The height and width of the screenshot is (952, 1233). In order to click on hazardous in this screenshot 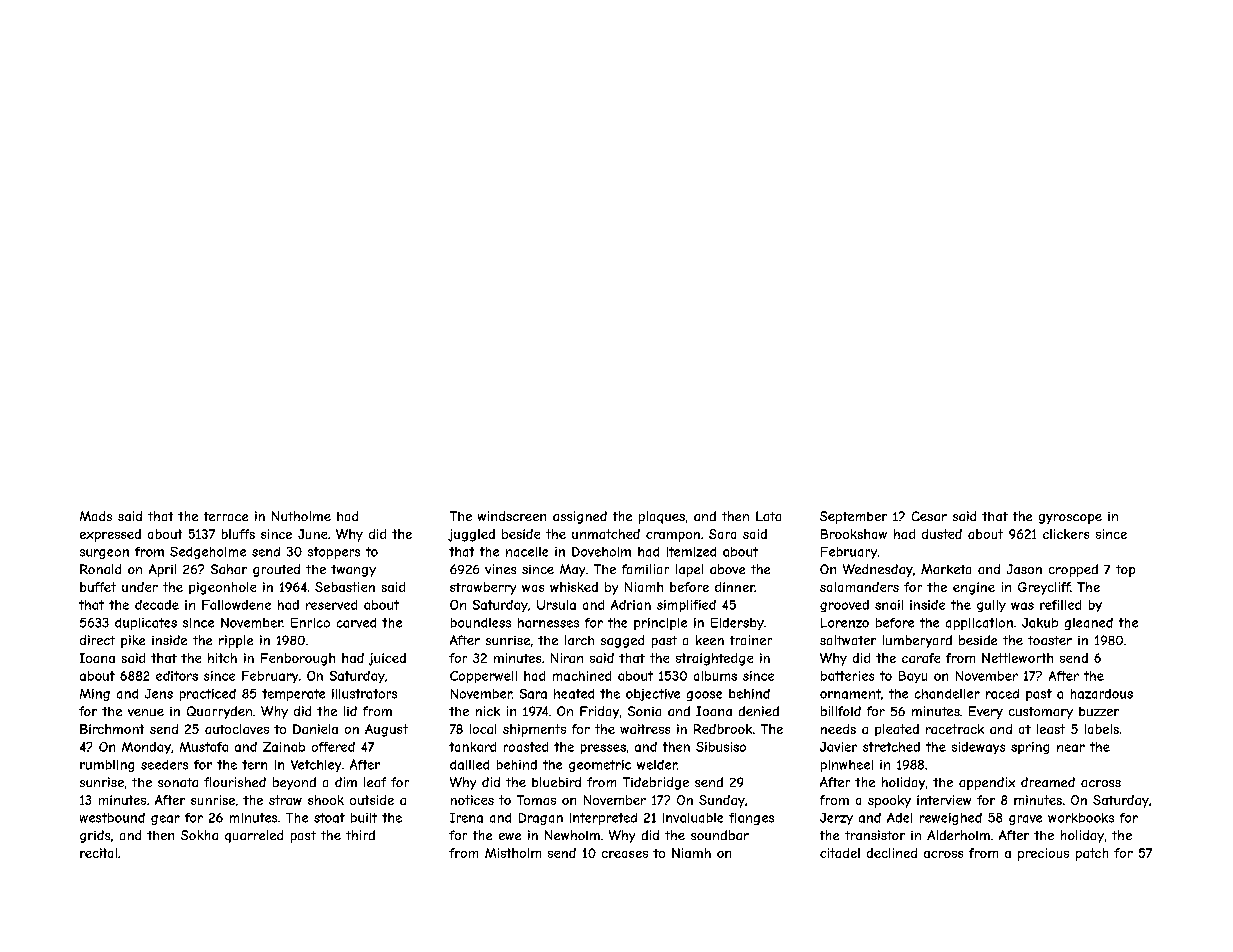, I will do `click(1102, 694)`.
